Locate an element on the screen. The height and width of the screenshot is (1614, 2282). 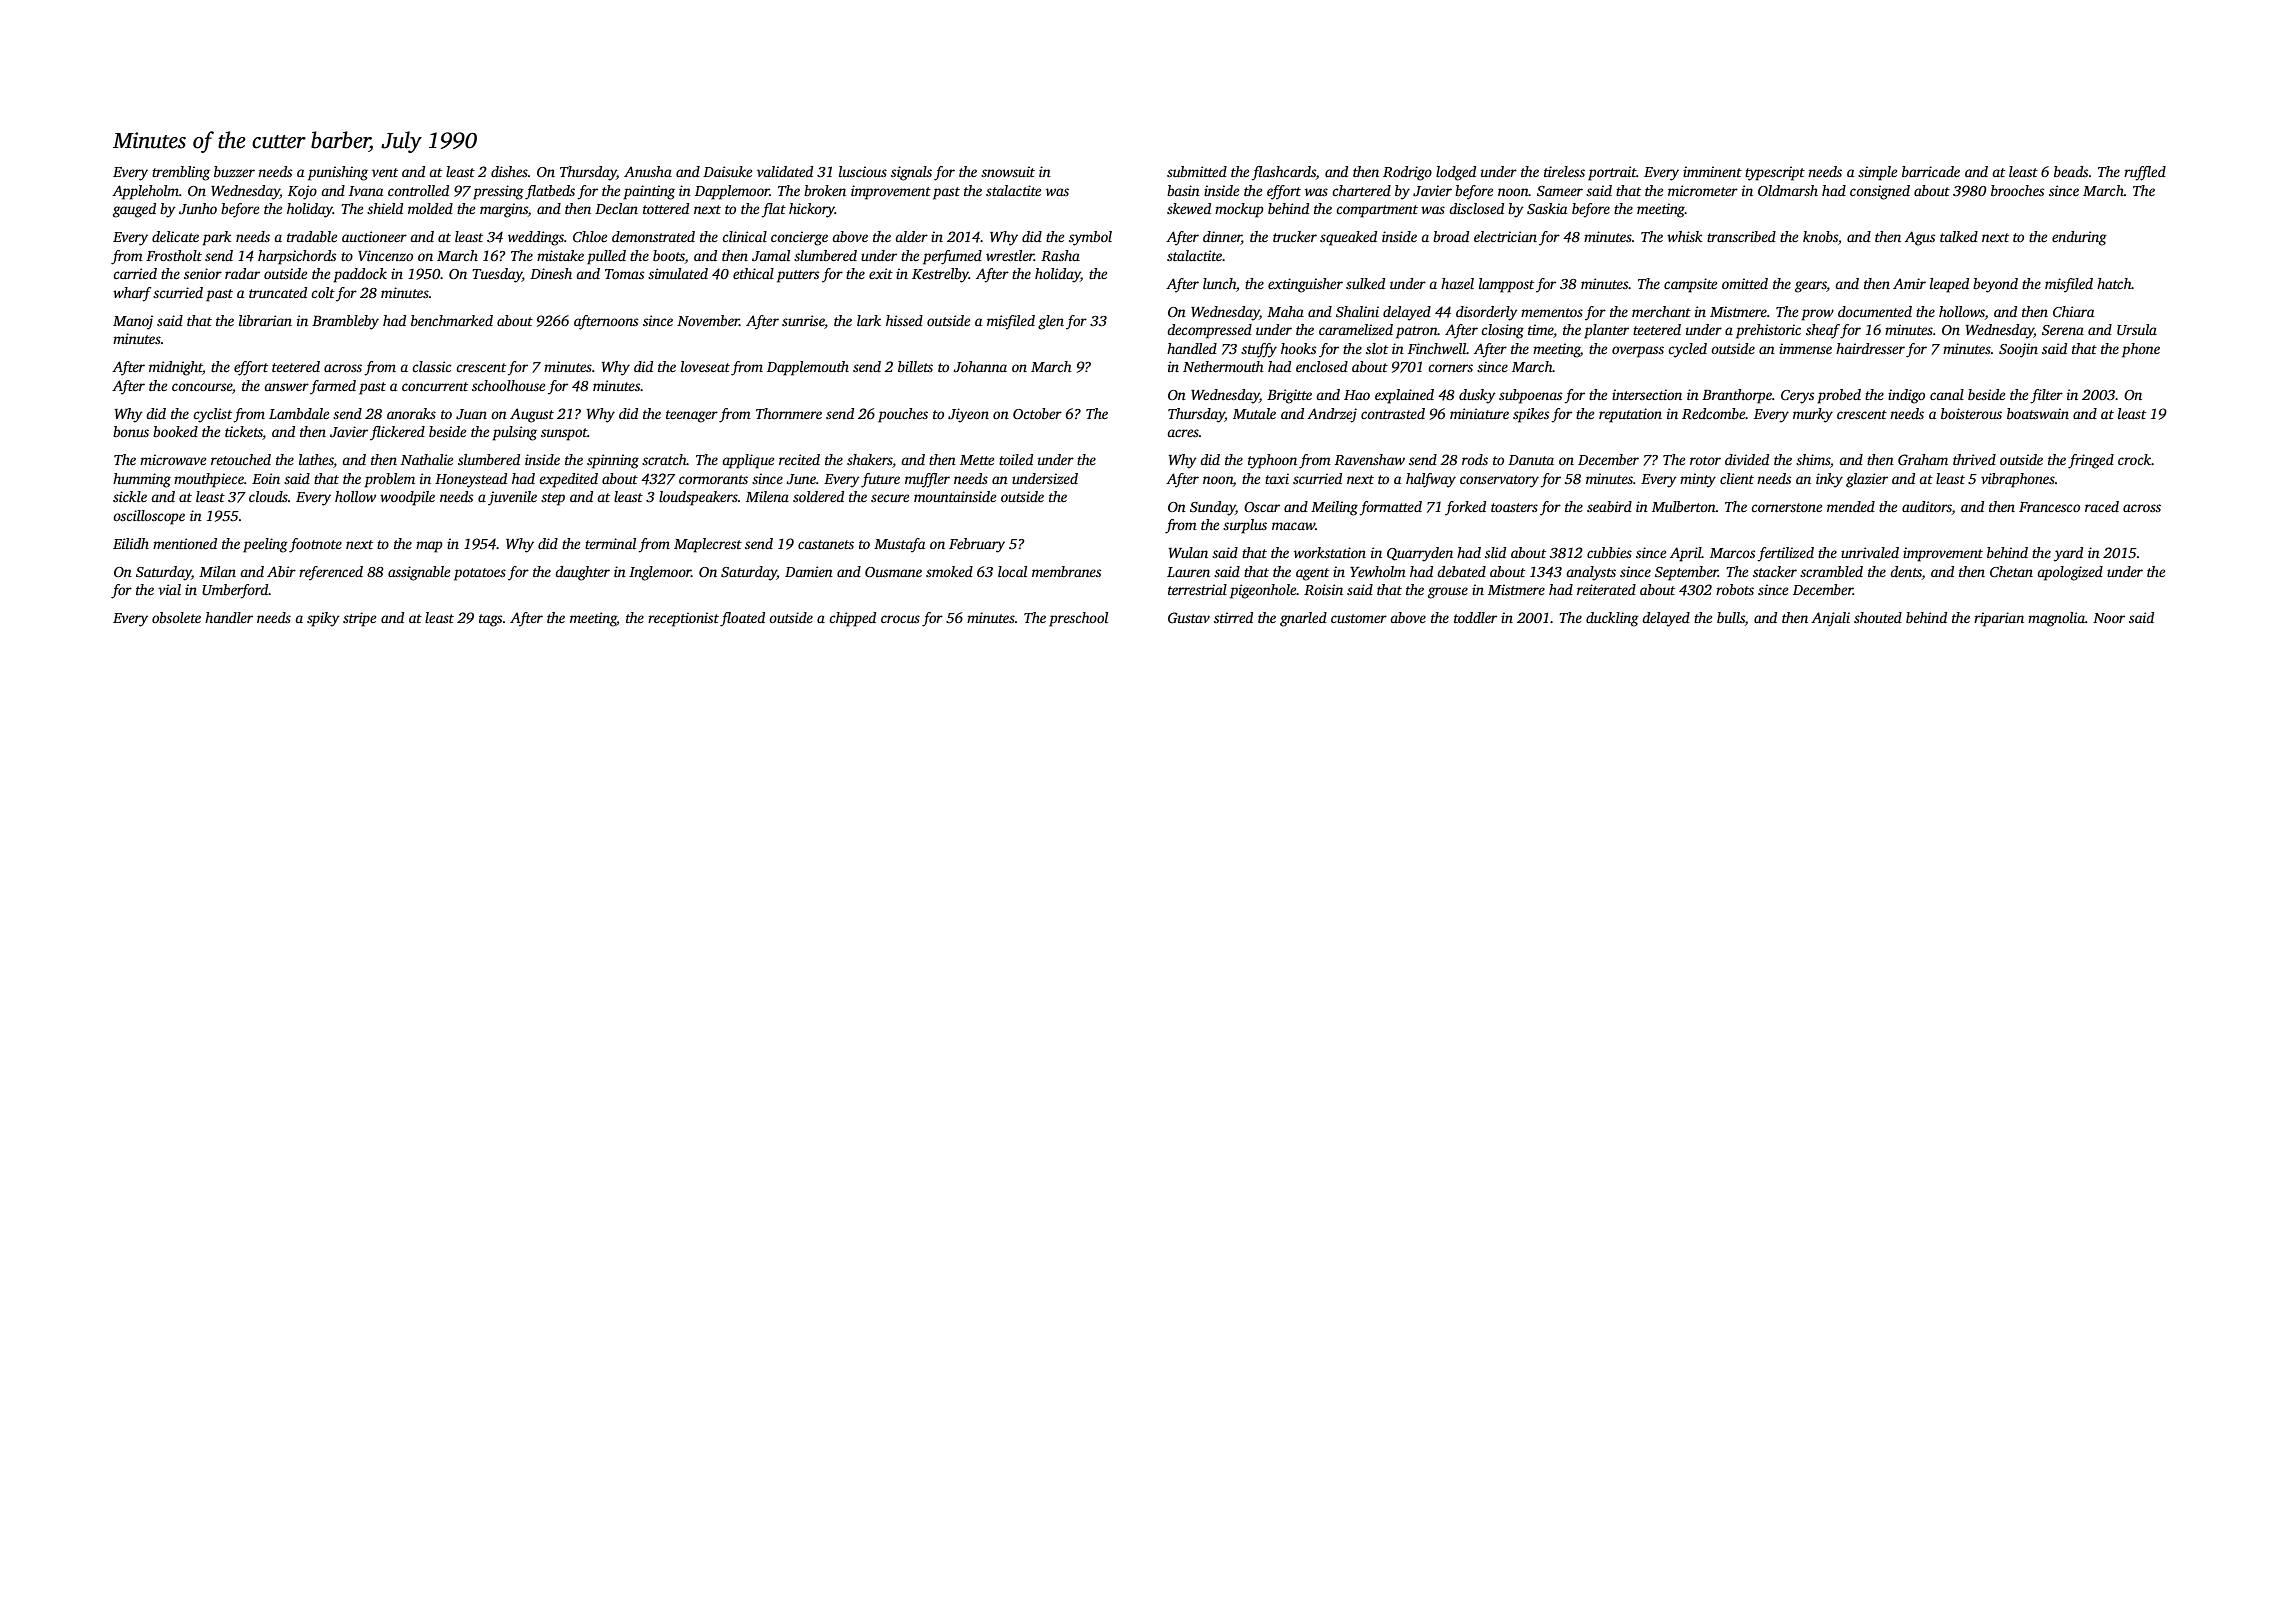
tags is located at coordinates (490, 620).
